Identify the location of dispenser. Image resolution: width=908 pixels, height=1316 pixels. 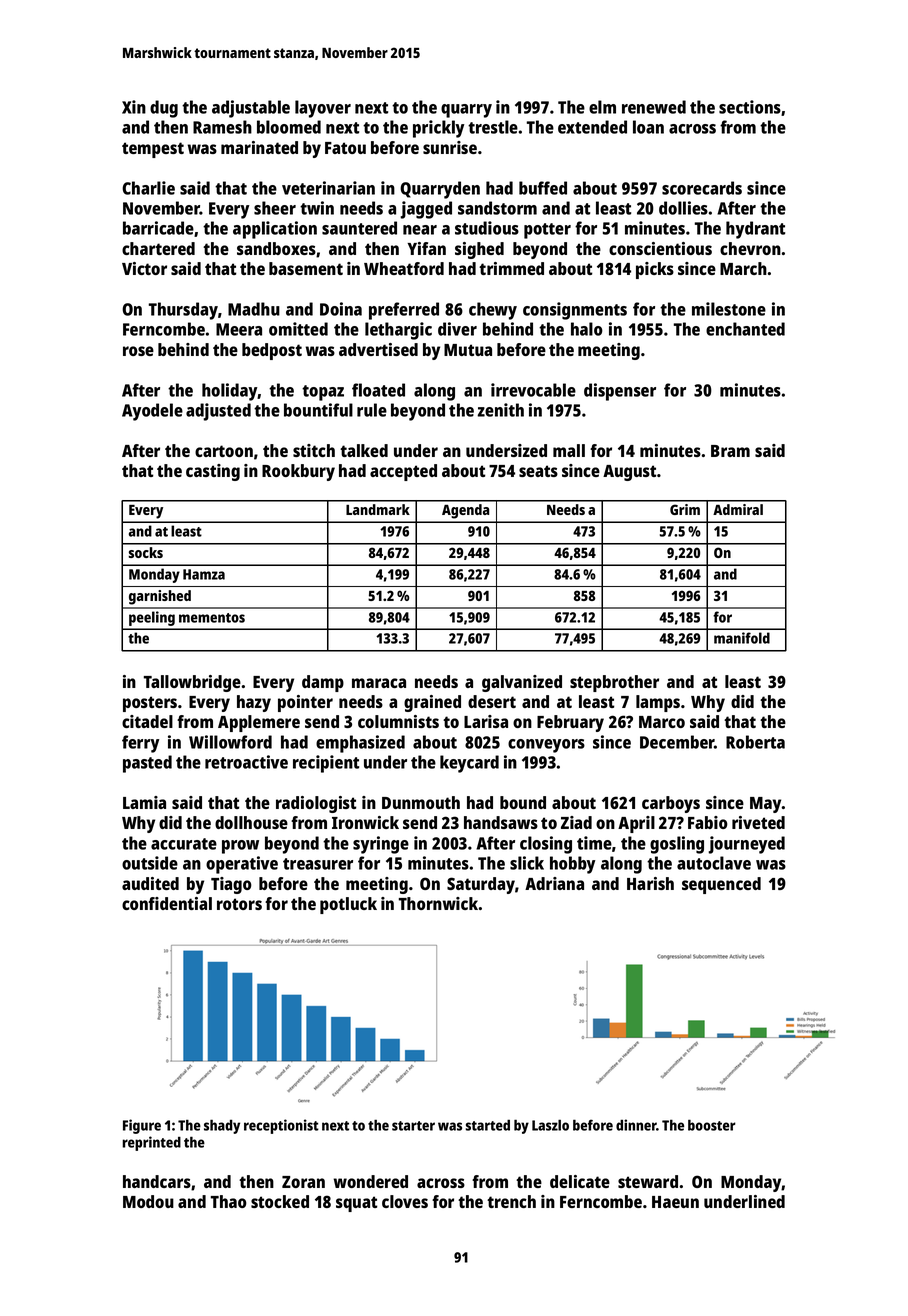
(620, 392).
